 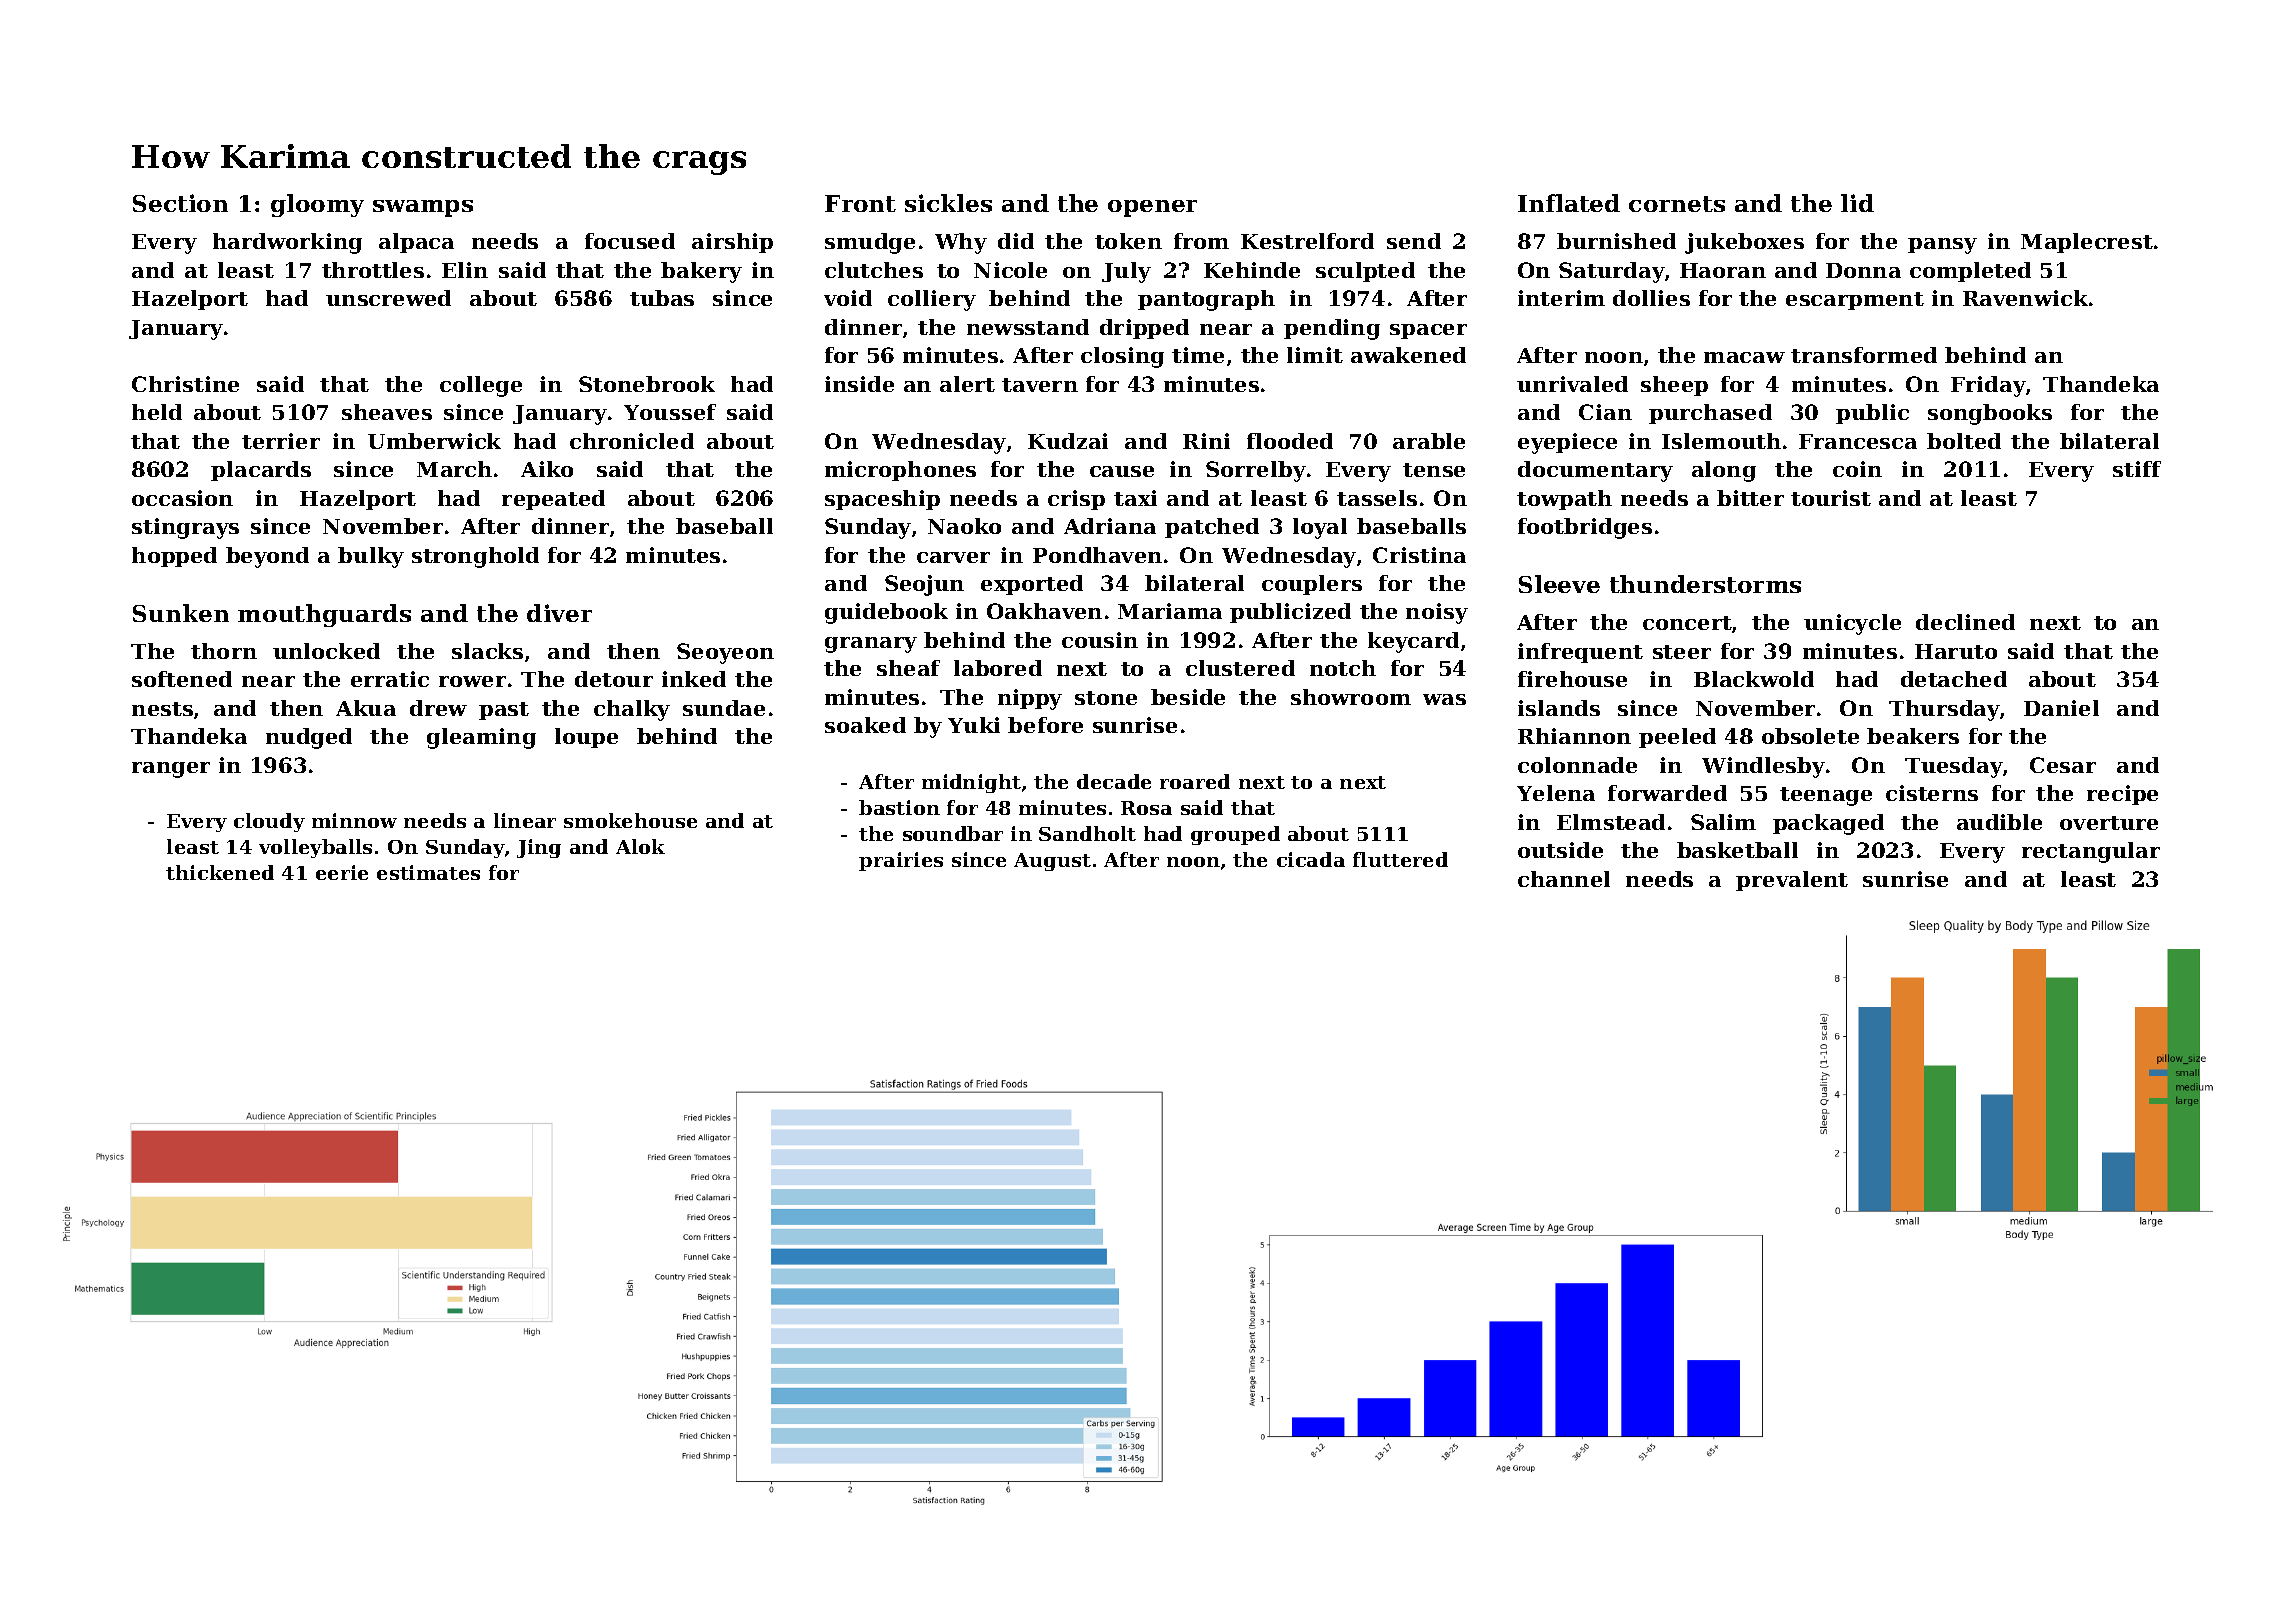 What do you see at coordinates (2087, 243) in the page?
I see `Maplecrest` at bounding box center [2087, 243].
